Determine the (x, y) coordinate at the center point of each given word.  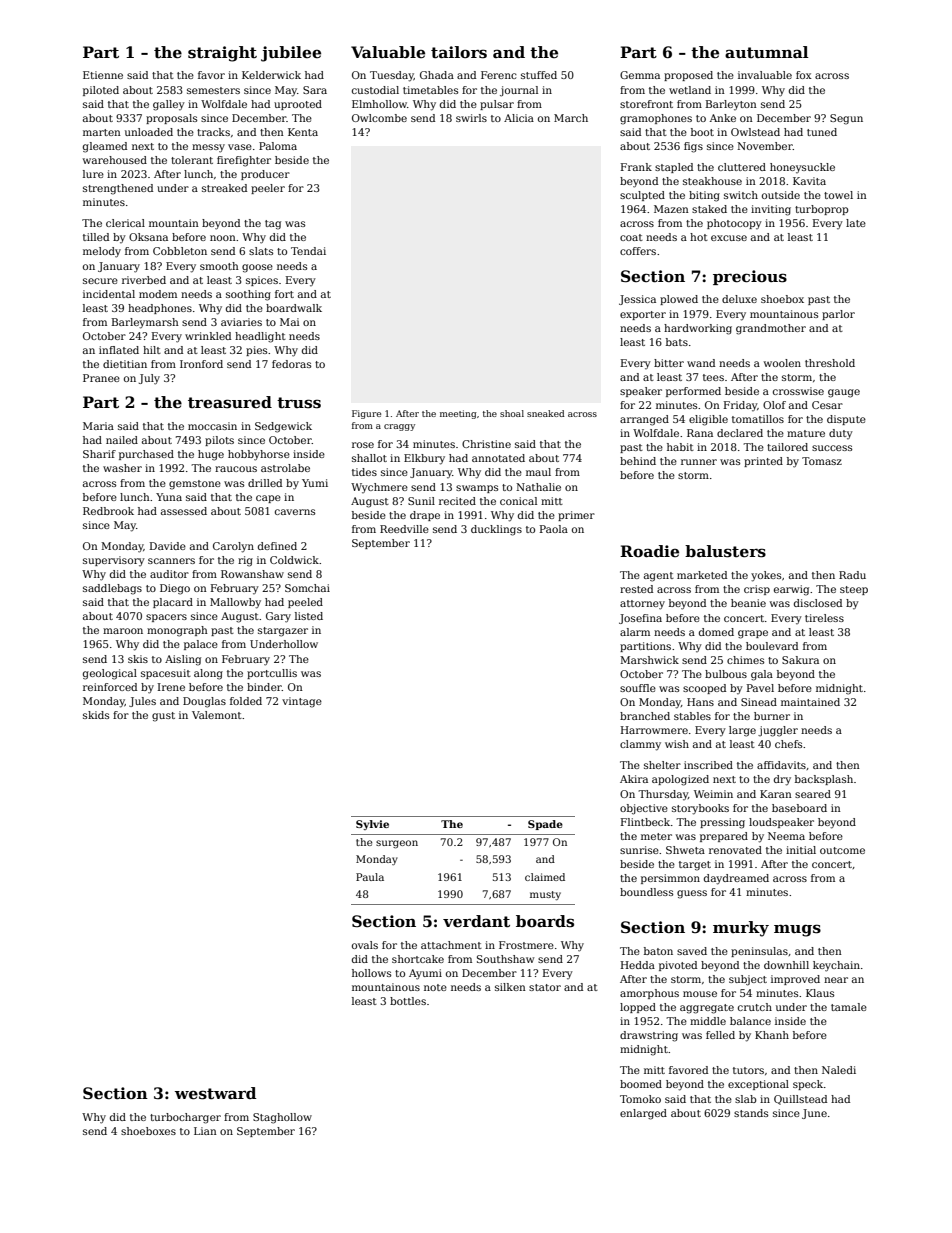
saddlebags (112, 589)
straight (222, 54)
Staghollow (282, 1118)
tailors (459, 52)
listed (309, 616)
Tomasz (822, 461)
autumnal (767, 52)
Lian (205, 1131)
